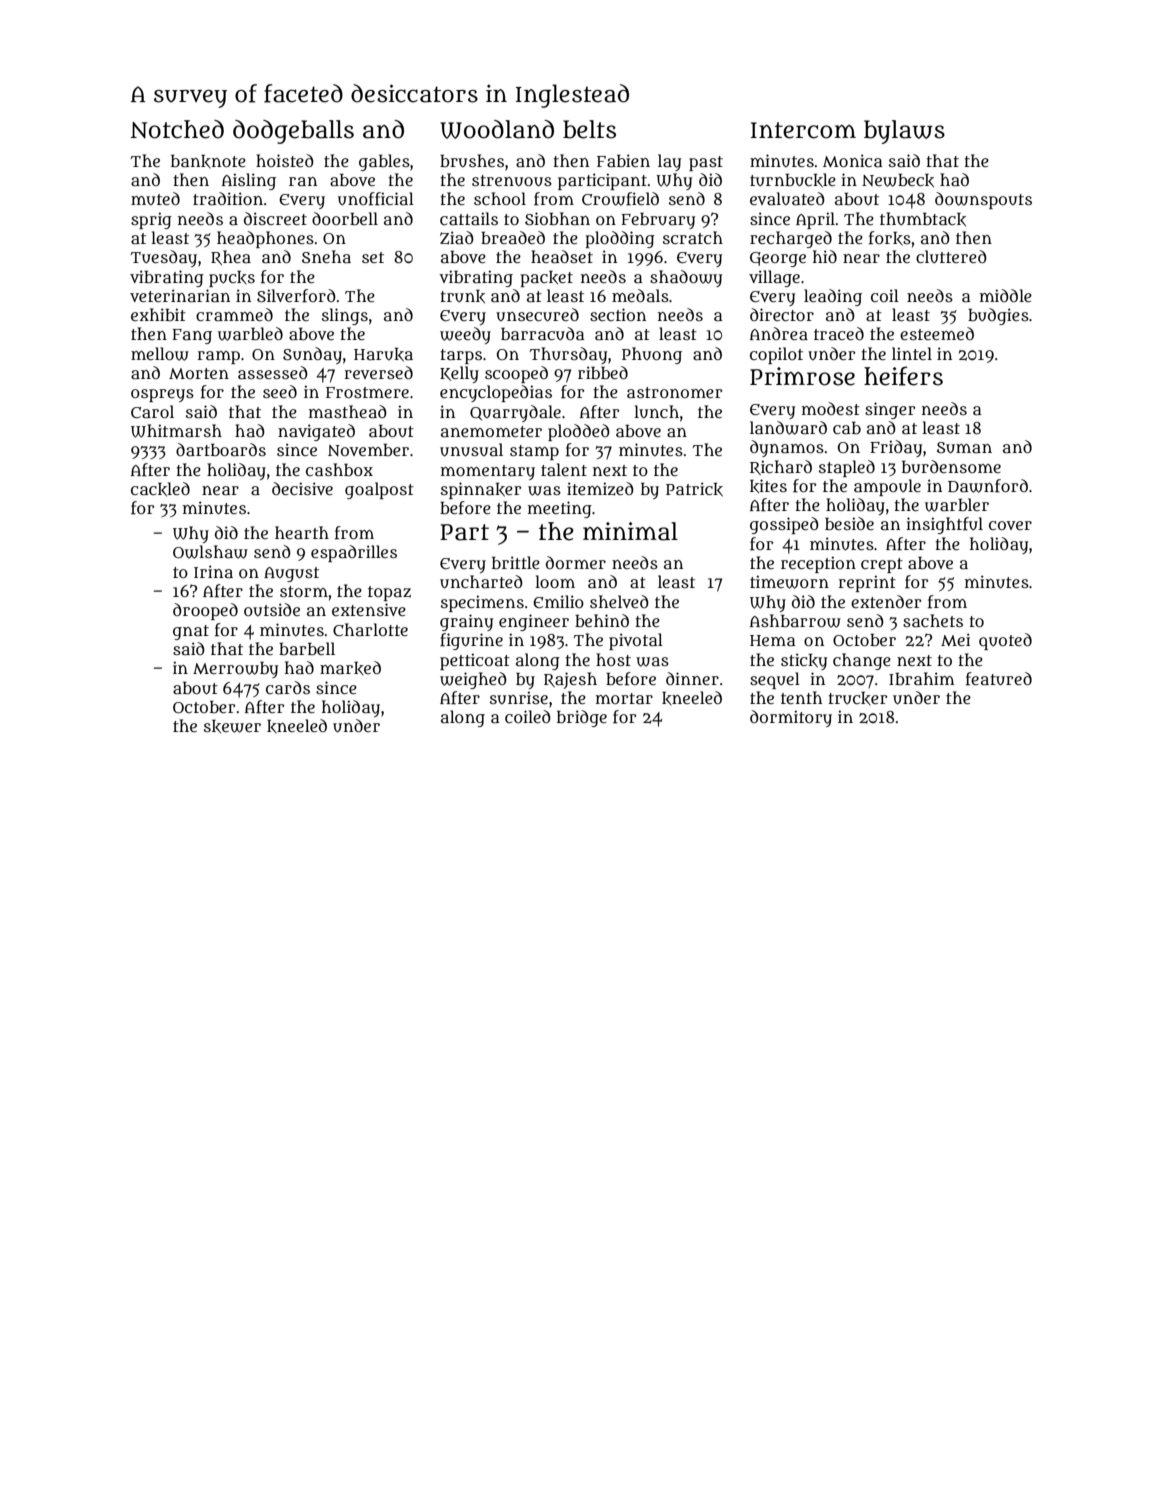 This image has height=1505, width=1163. Describe the element at coordinates (951, 257) in the image. I see `cluttered` at that location.
